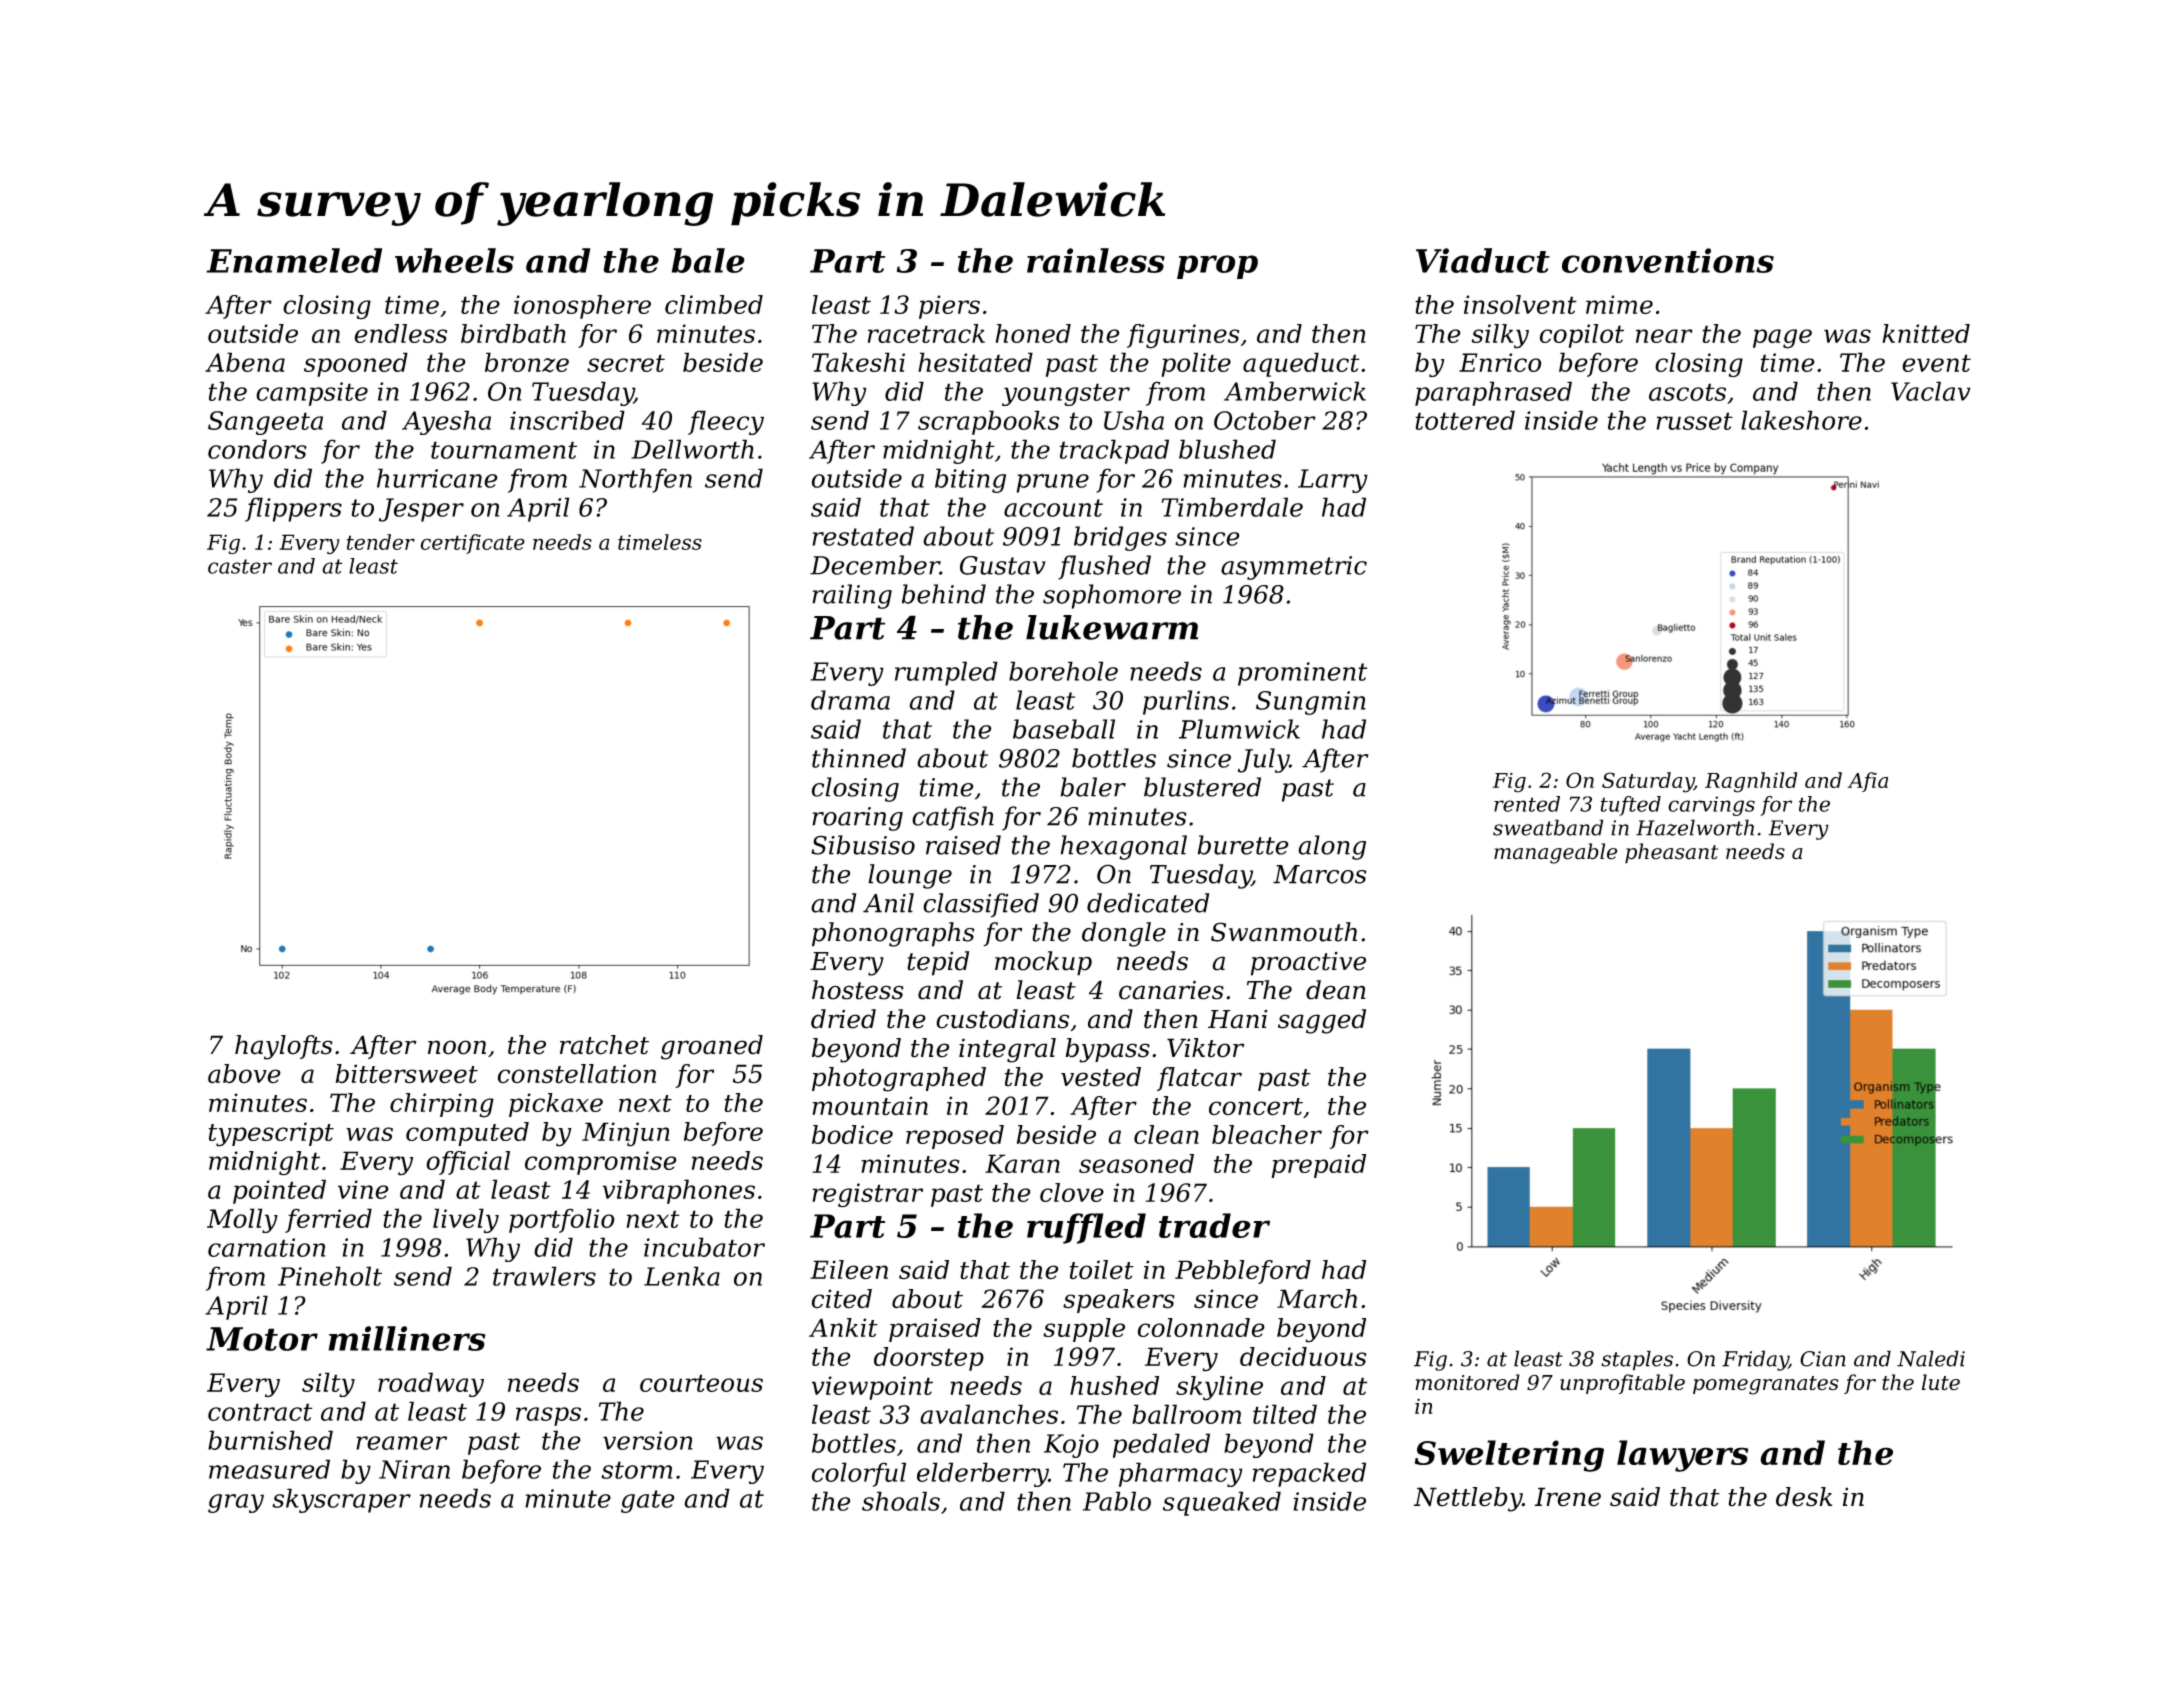 This image has height=1683, width=2178. I want to click on prop, so click(1217, 267).
